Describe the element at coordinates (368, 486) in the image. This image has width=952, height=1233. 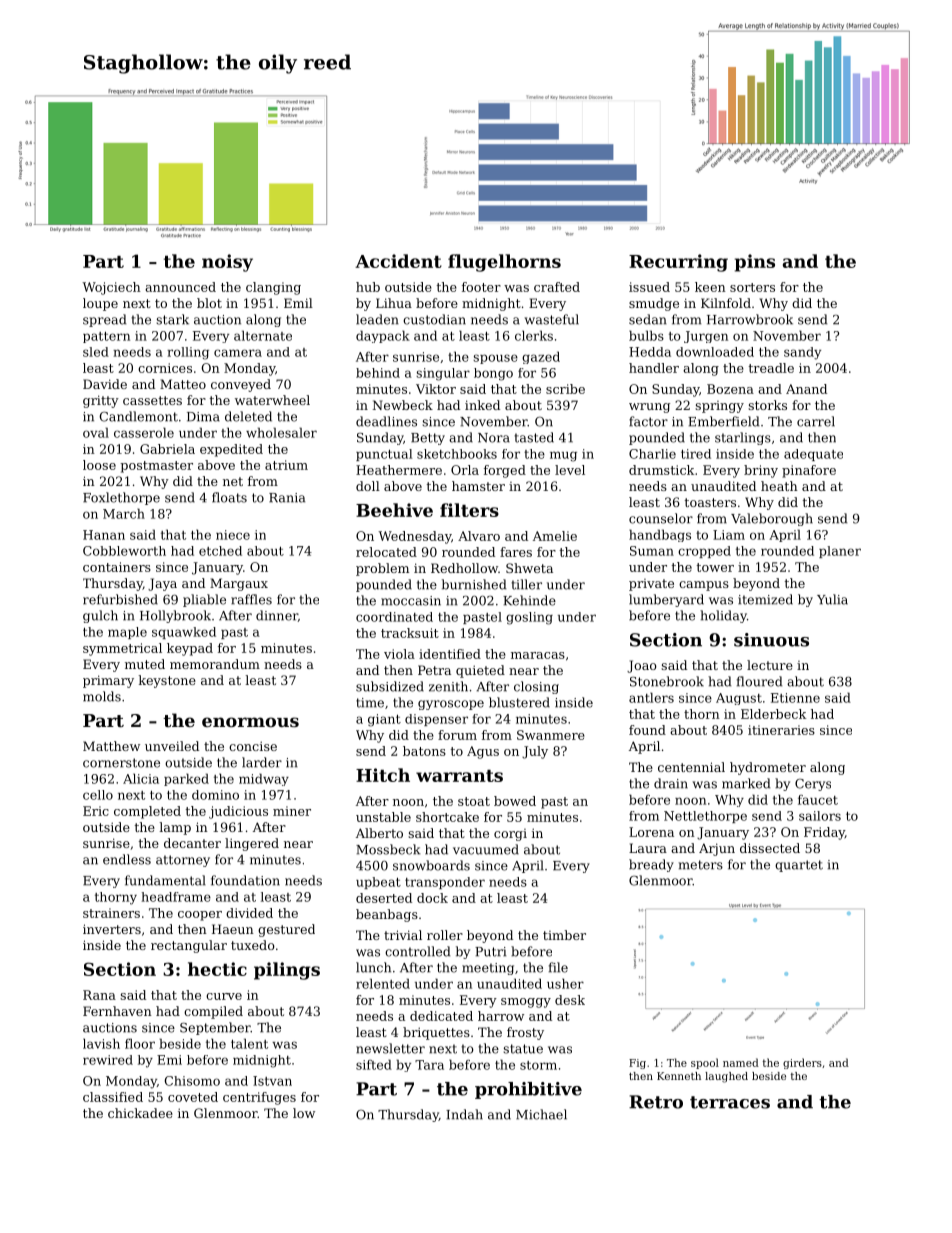
I see `doll` at that location.
